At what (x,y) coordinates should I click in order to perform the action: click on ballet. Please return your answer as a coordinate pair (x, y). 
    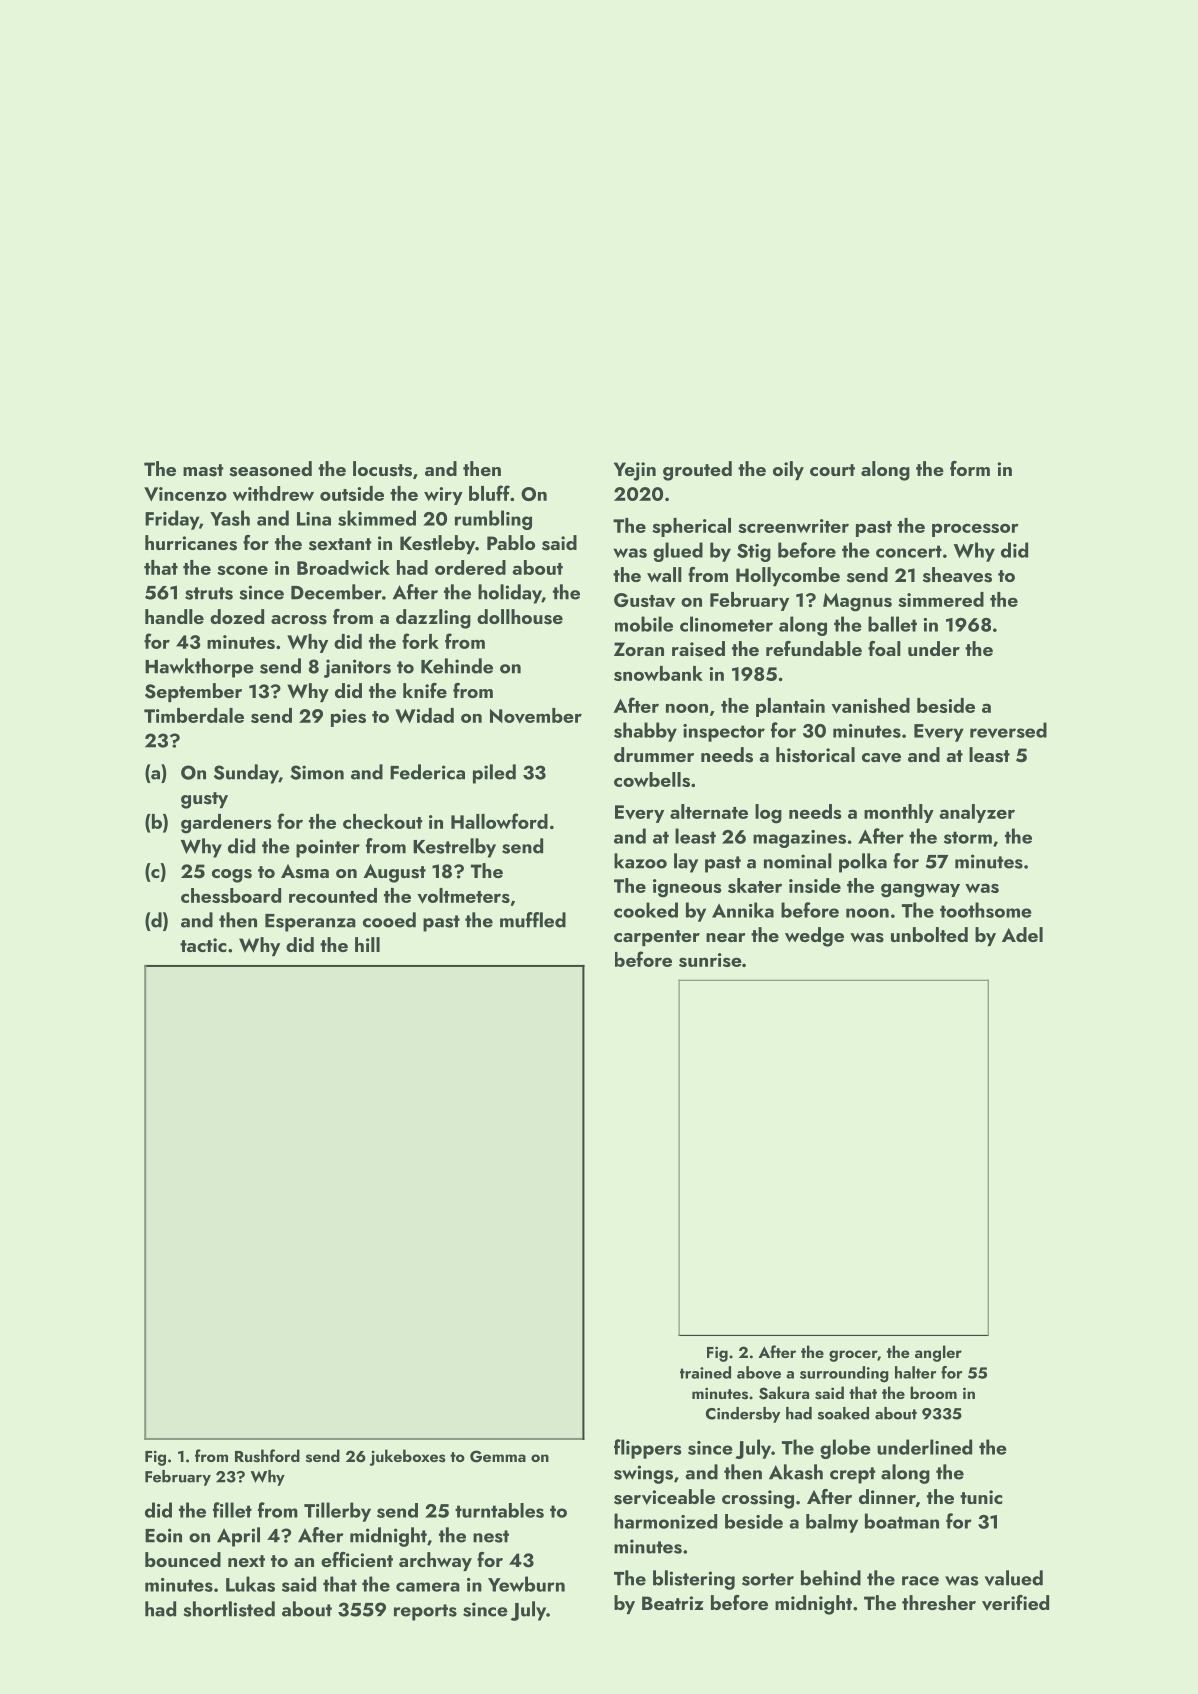
    Looking at the image, I should click on (892, 624).
